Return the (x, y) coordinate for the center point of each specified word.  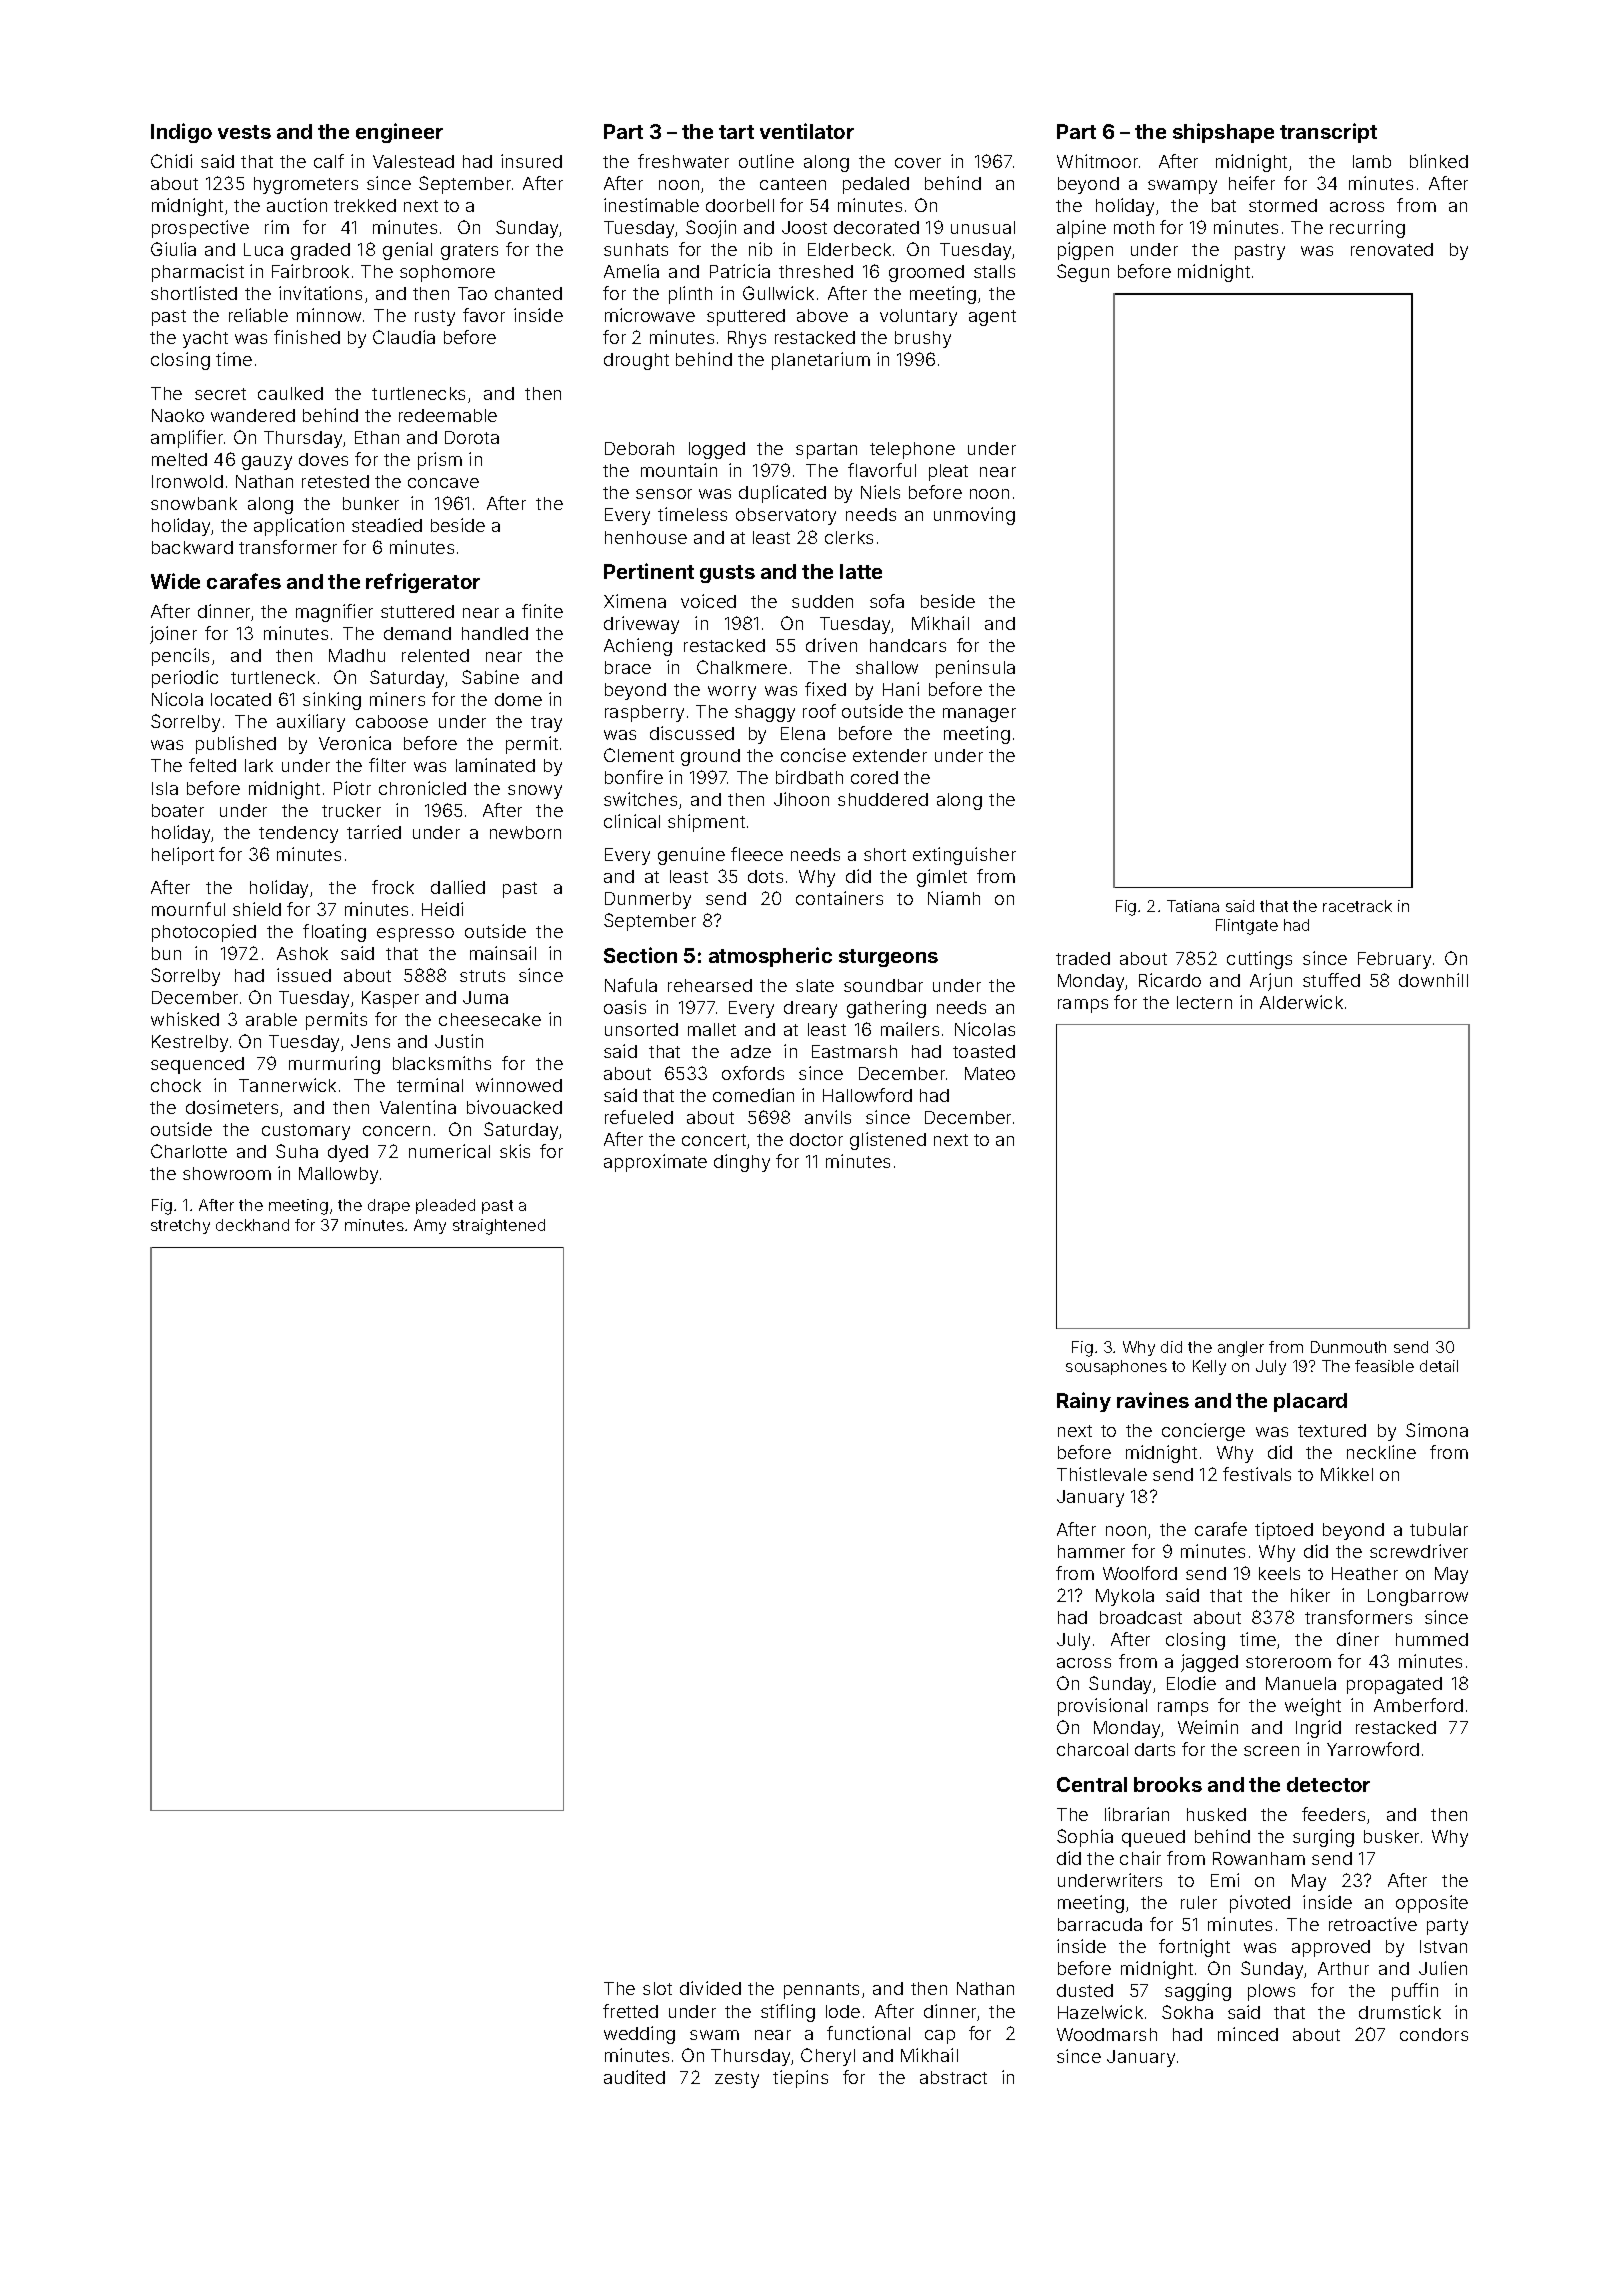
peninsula (975, 669)
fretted (630, 2011)
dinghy (742, 1163)
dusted (1085, 1990)
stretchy (180, 1226)
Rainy (1084, 1402)
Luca (263, 249)
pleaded (445, 1206)
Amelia (631, 271)
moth (1134, 227)
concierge (1203, 1432)
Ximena (635, 601)
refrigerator (423, 583)
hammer (1091, 1551)
